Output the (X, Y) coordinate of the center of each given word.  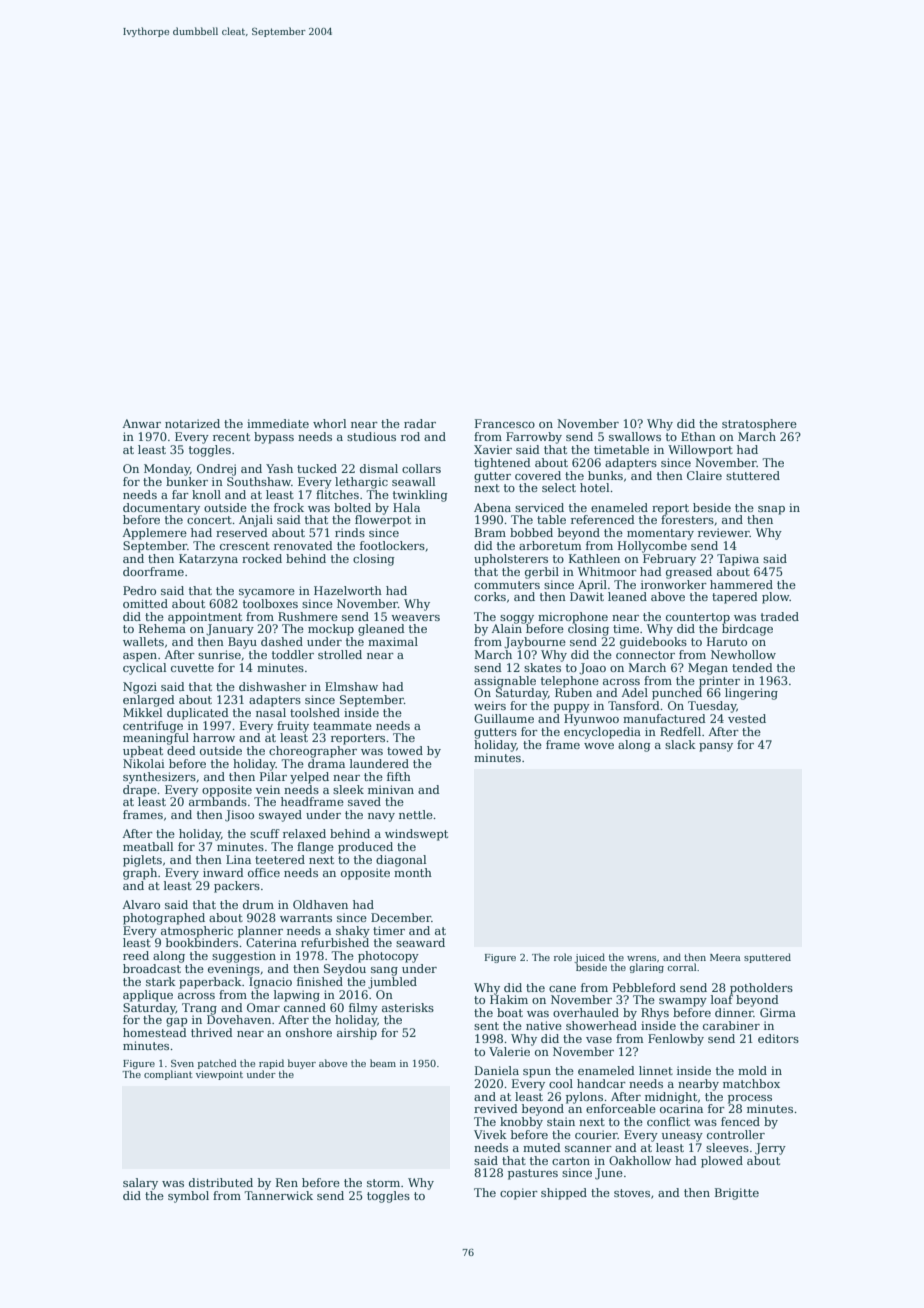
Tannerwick (278, 1195)
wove (599, 746)
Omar (263, 1007)
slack (680, 744)
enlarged (149, 701)
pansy (716, 747)
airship (357, 1034)
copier (519, 1194)
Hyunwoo (591, 720)
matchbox (751, 1083)
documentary (161, 509)
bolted (352, 507)
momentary (660, 534)
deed (181, 750)
